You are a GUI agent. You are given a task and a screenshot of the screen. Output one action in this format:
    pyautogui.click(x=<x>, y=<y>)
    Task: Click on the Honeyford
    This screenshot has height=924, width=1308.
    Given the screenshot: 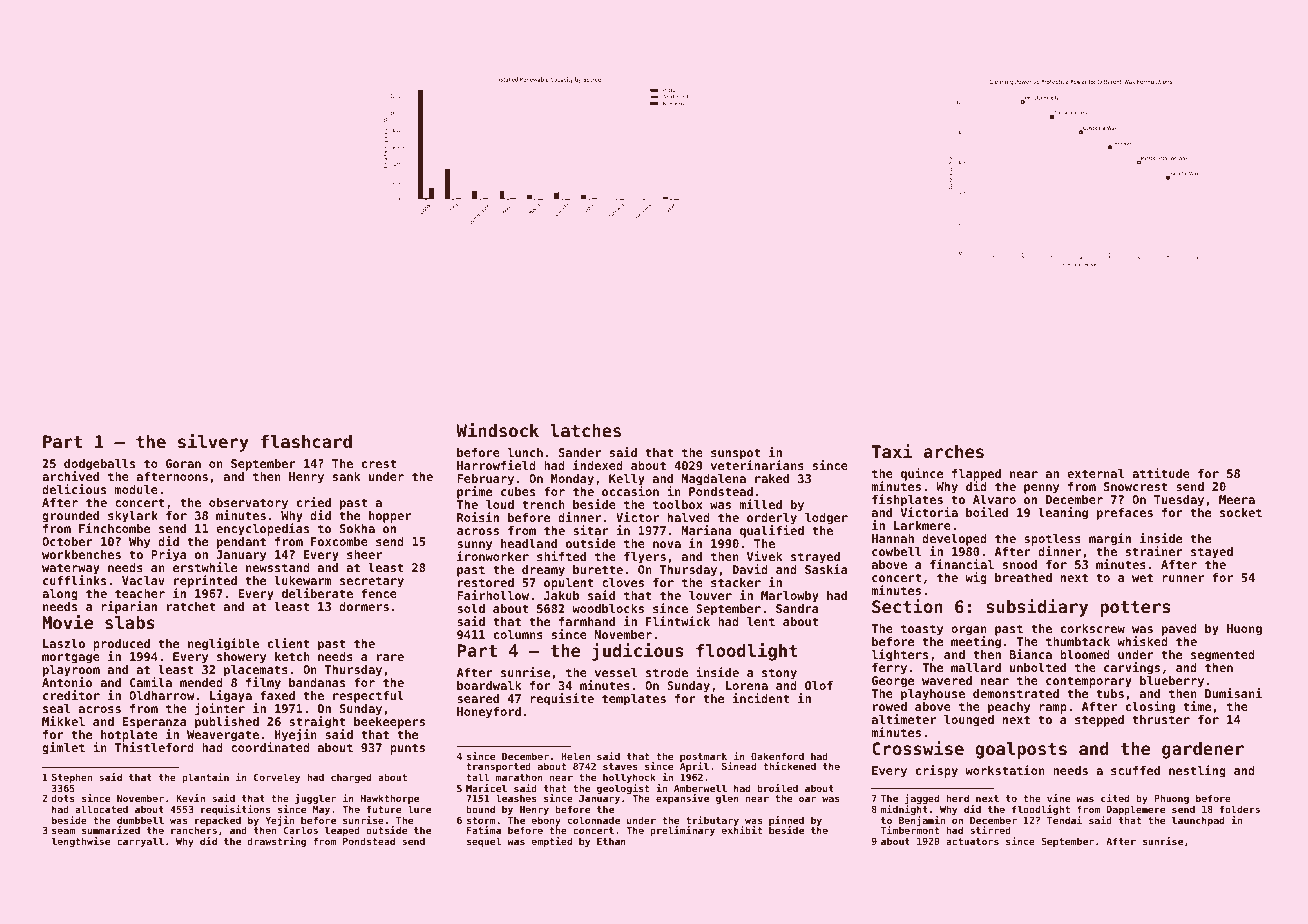 What is the action you would take?
    pyautogui.click(x=489, y=713)
